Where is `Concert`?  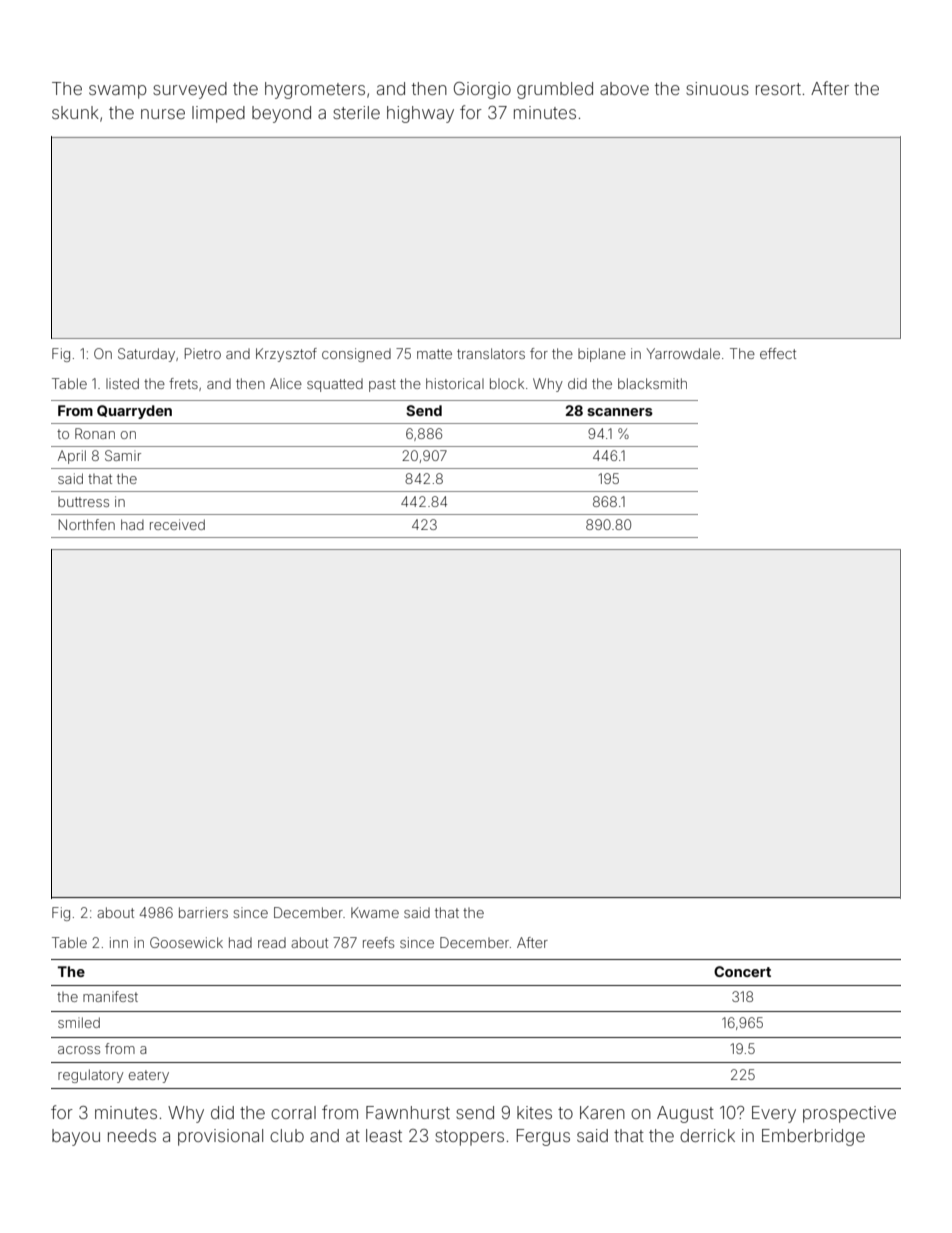
Concert is located at coordinates (742, 971).
